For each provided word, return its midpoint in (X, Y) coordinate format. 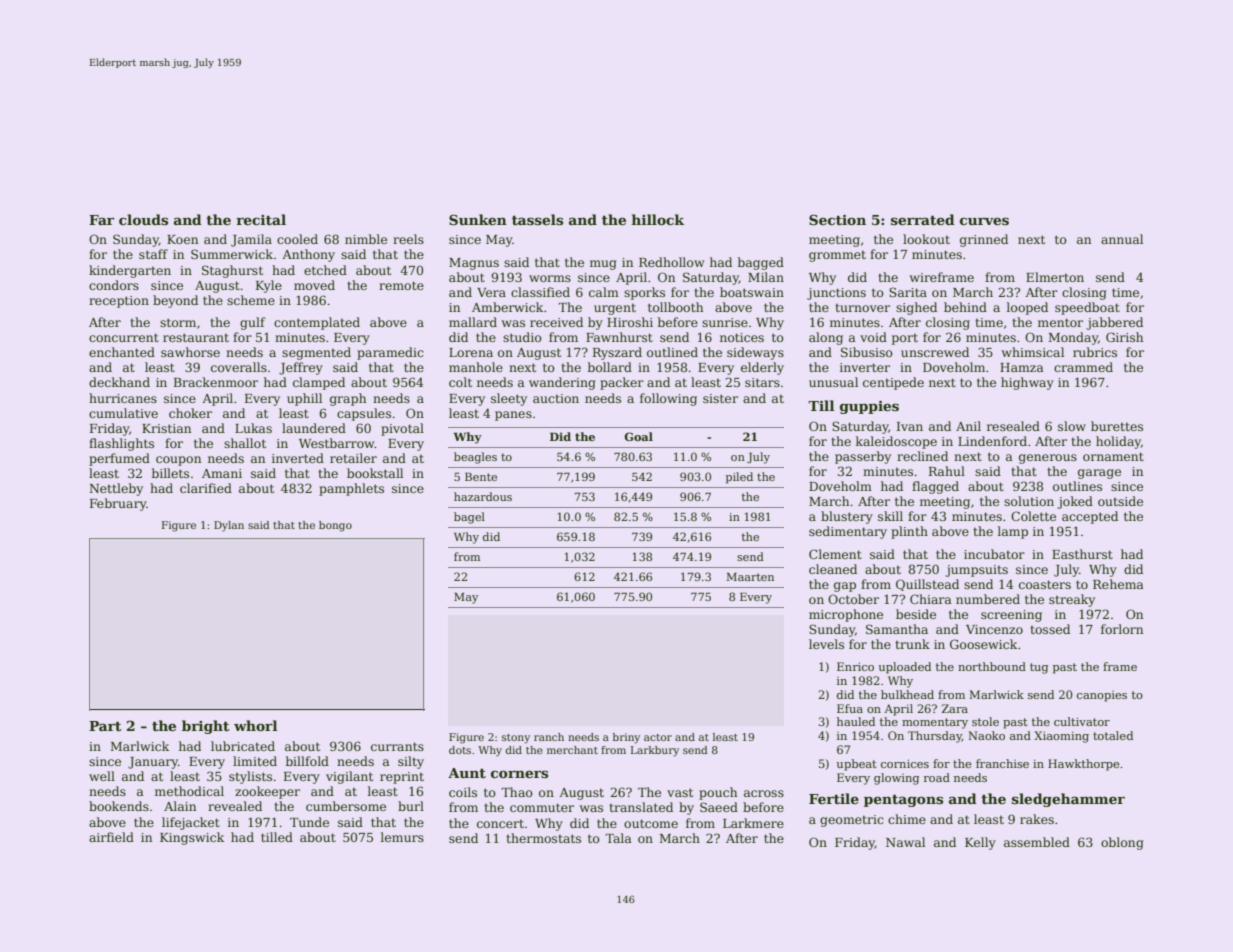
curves (984, 221)
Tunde (309, 822)
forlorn (1122, 629)
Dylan (229, 526)
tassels (537, 219)
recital (261, 219)
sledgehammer (1068, 800)
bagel (469, 518)
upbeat (857, 765)
